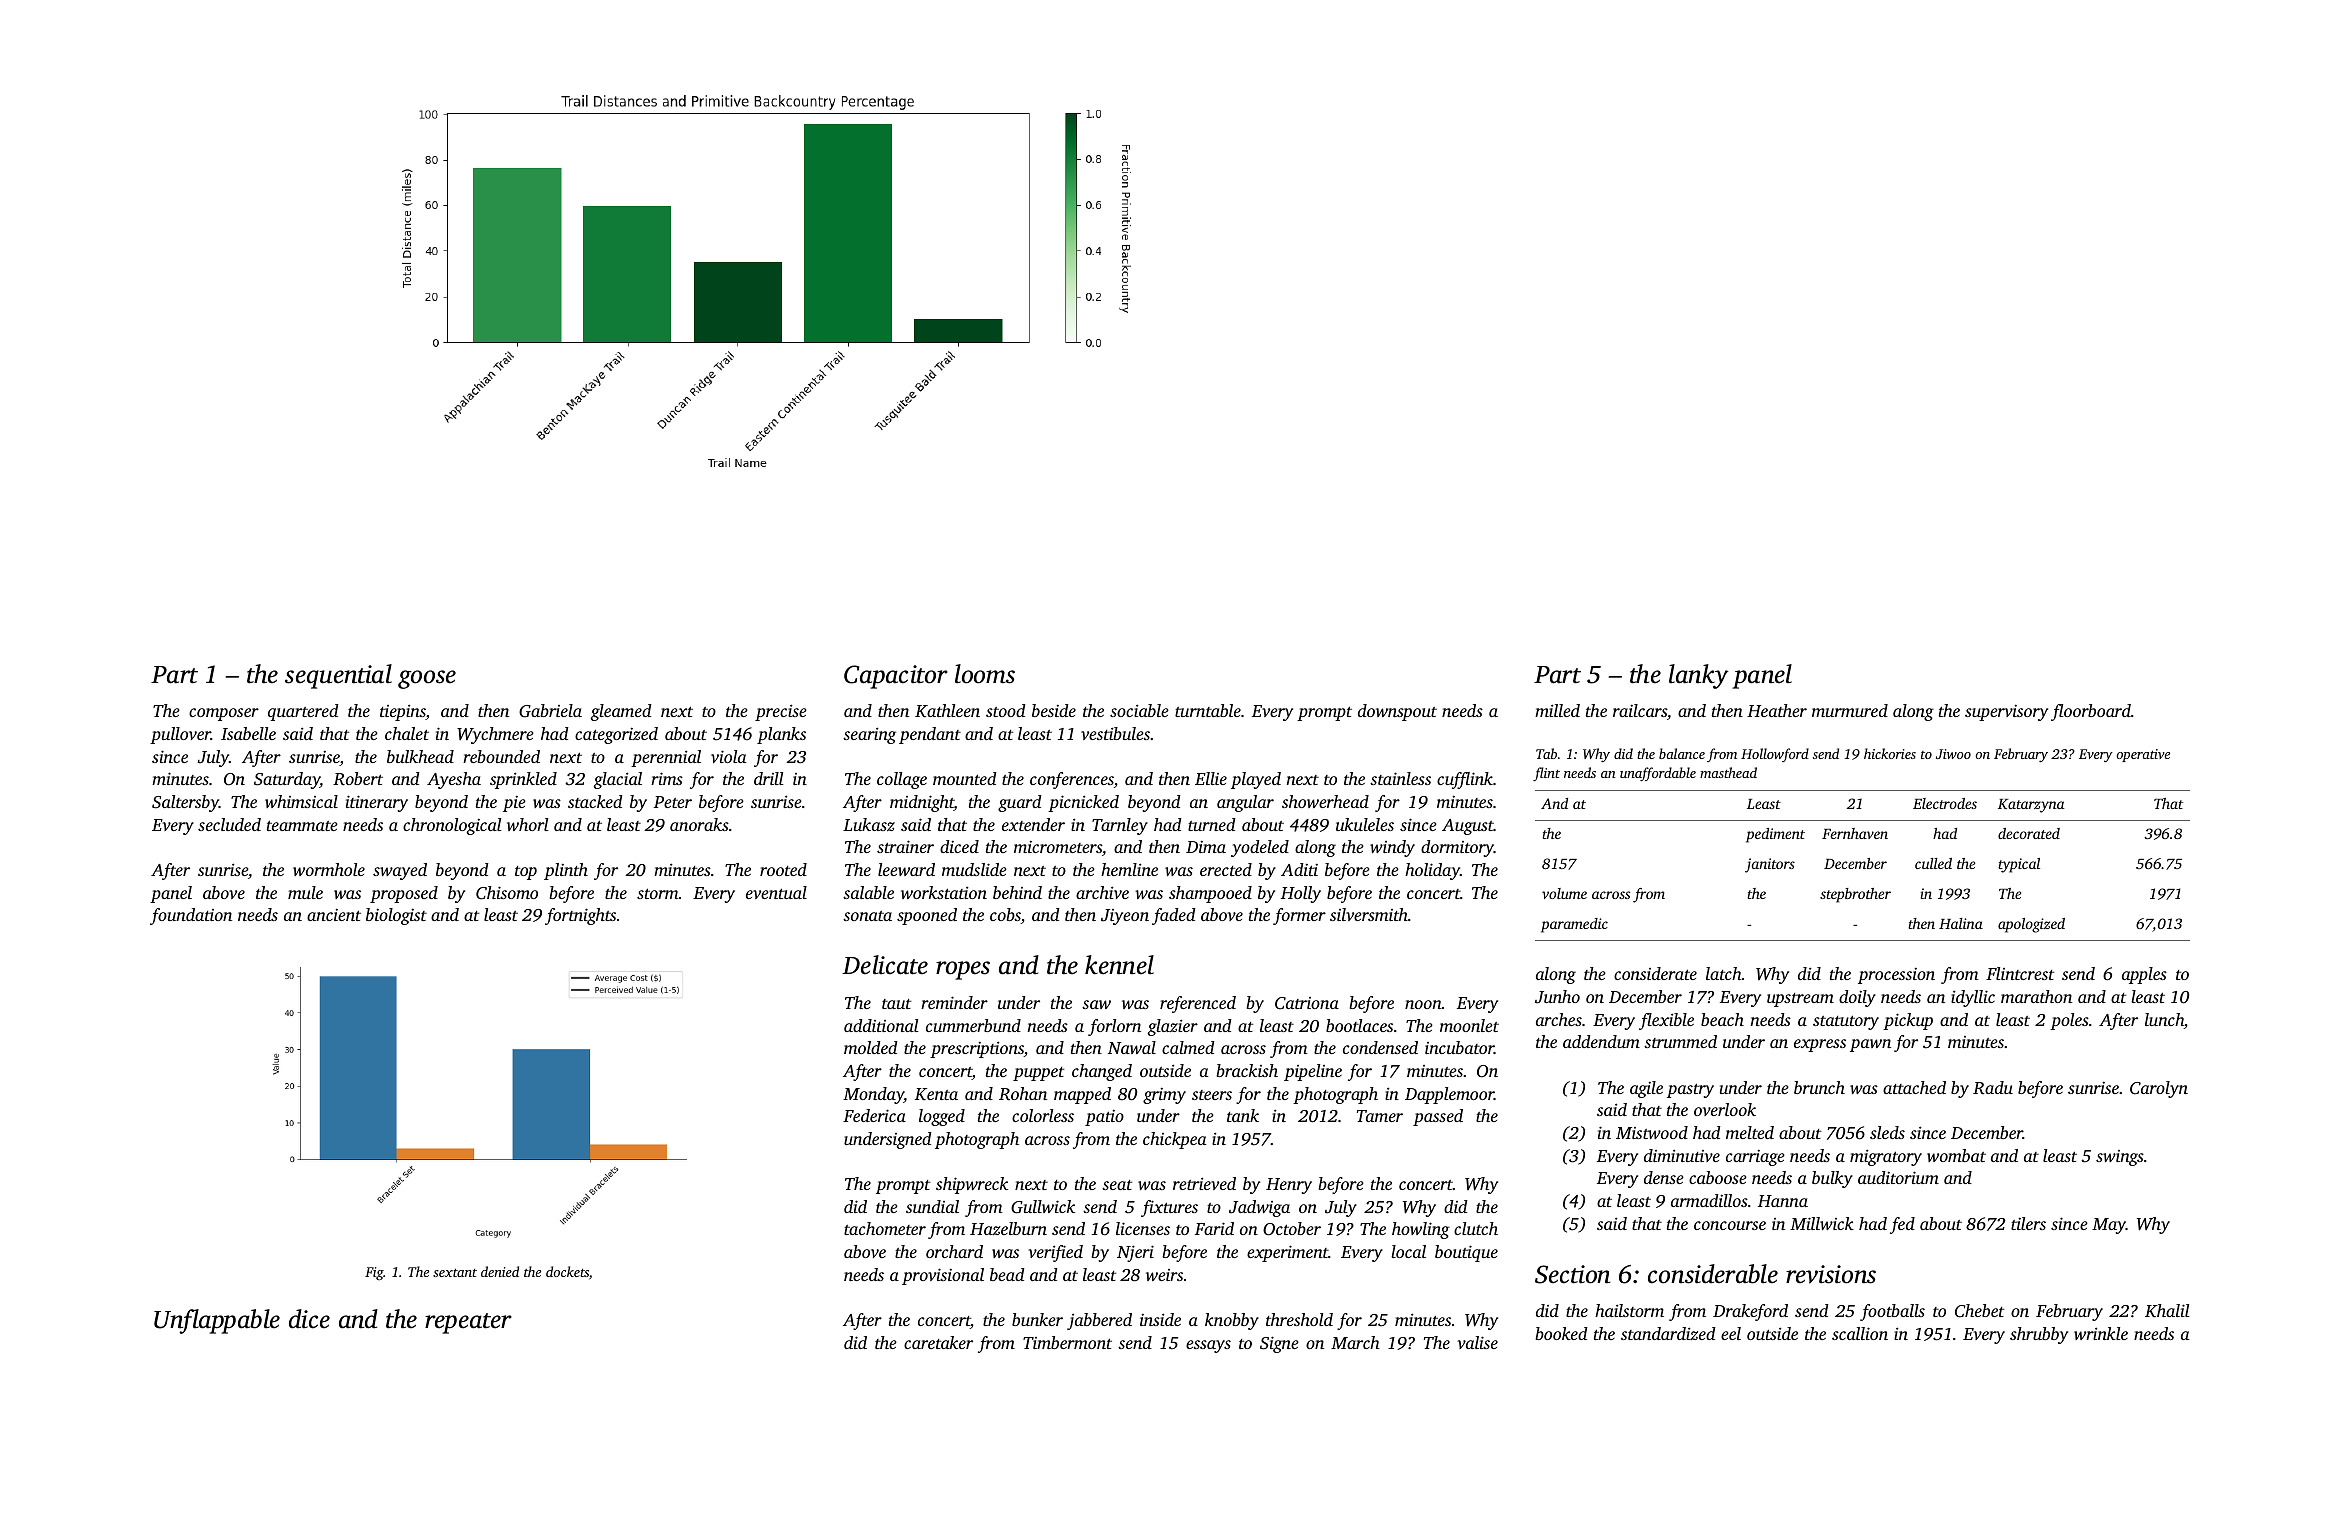 The image size is (2342, 1515). Describe the element at coordinates (1699, 676) in the page. I see `lanky` at that location.
